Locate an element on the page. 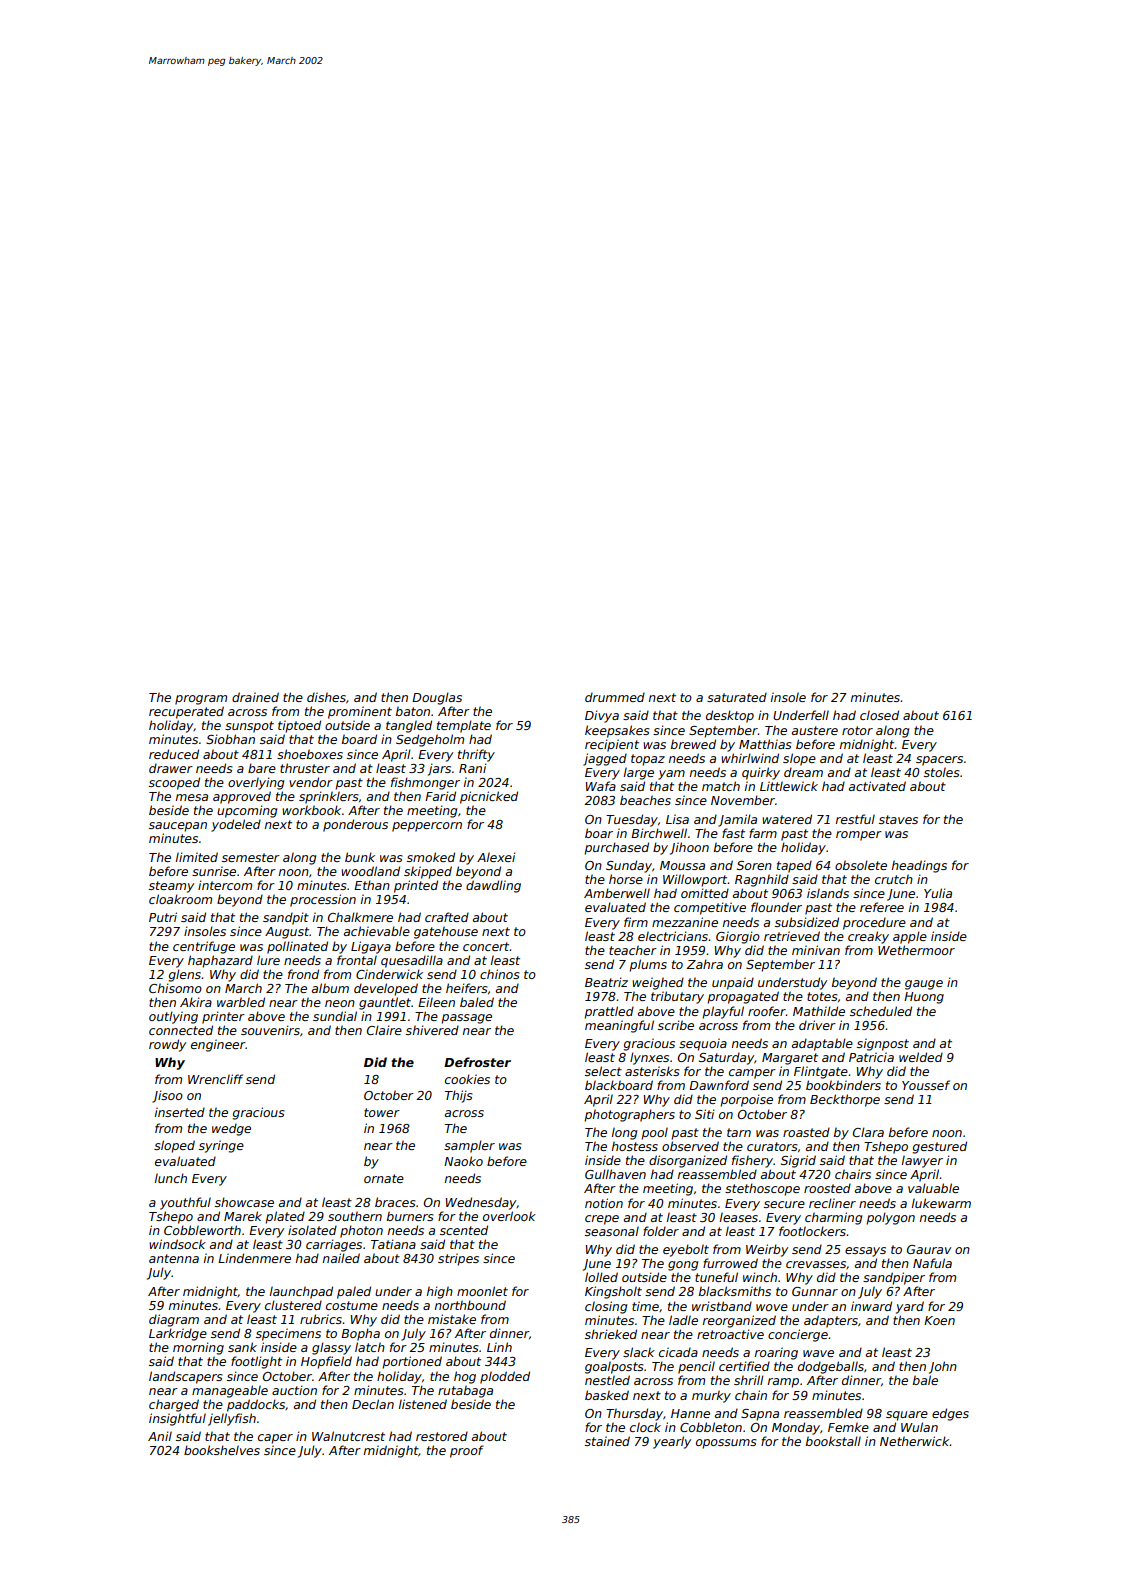 This page has height=1590, width=1124. morning is located at coordinates (198, 1348).
